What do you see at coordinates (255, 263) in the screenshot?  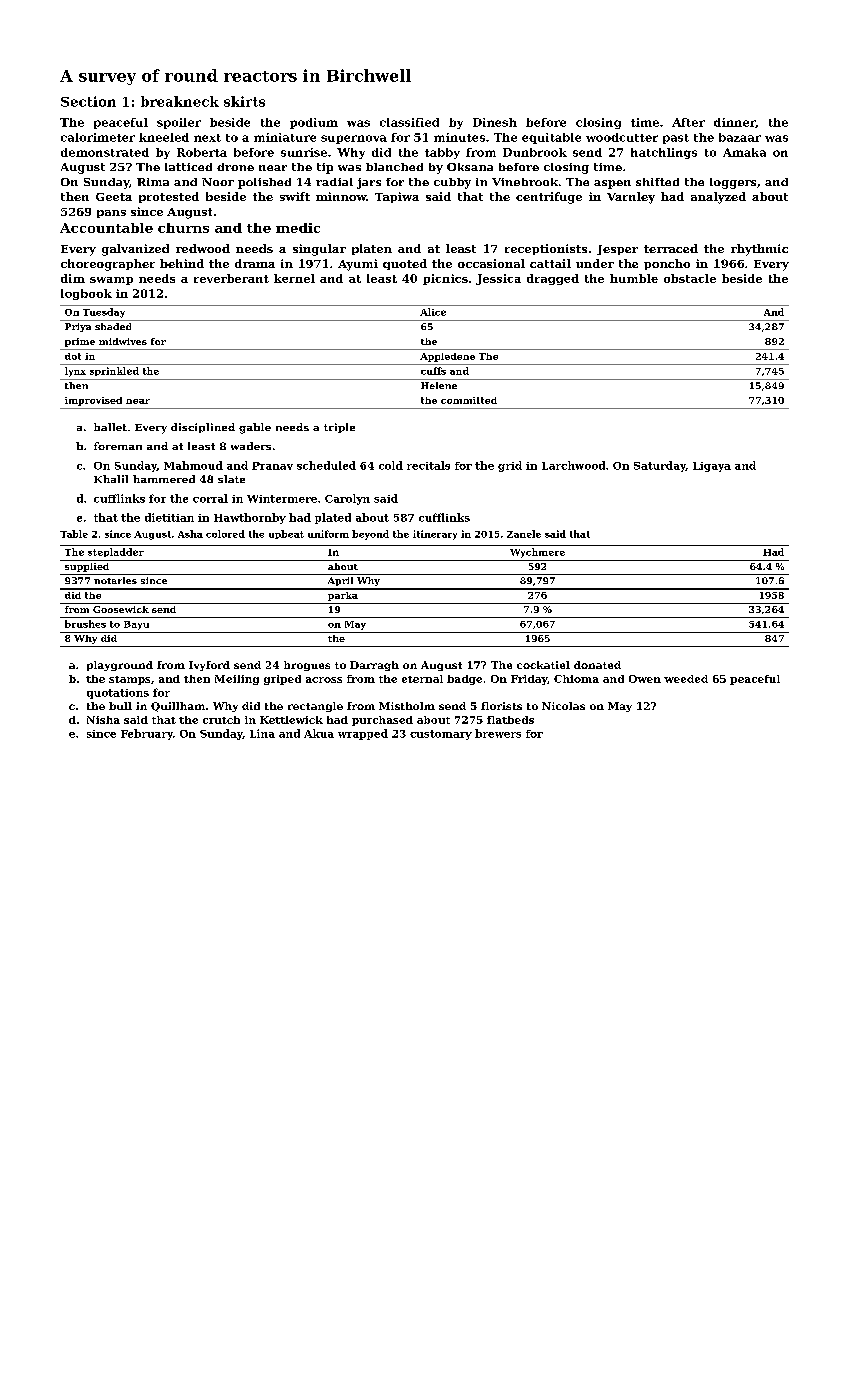 I see `drama` at bounding box center [255, 263].
